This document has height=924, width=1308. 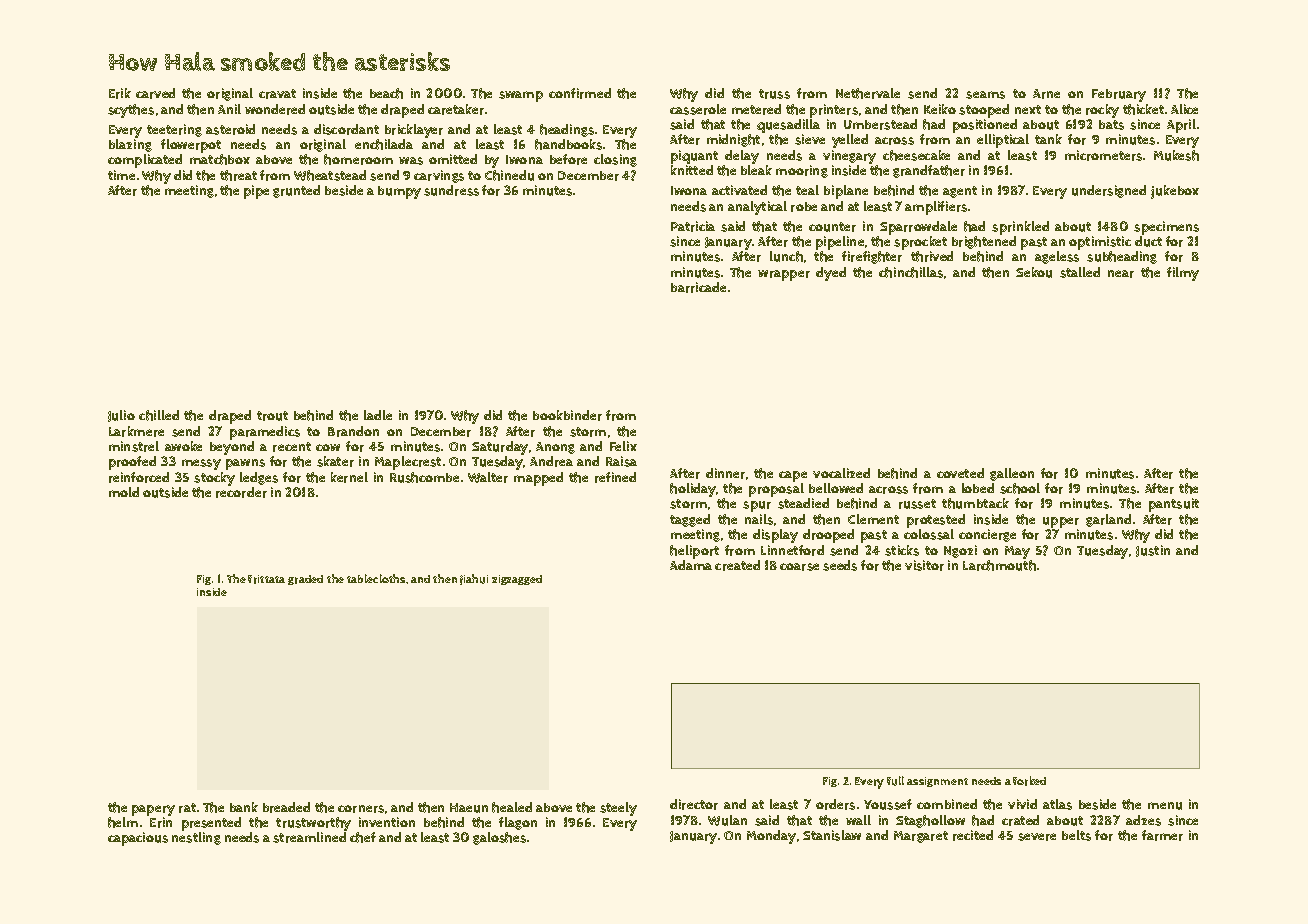 What do you see at coordinates (517, 580) in the document?
I see `zigzagged` at bounding box center [517, 580].
